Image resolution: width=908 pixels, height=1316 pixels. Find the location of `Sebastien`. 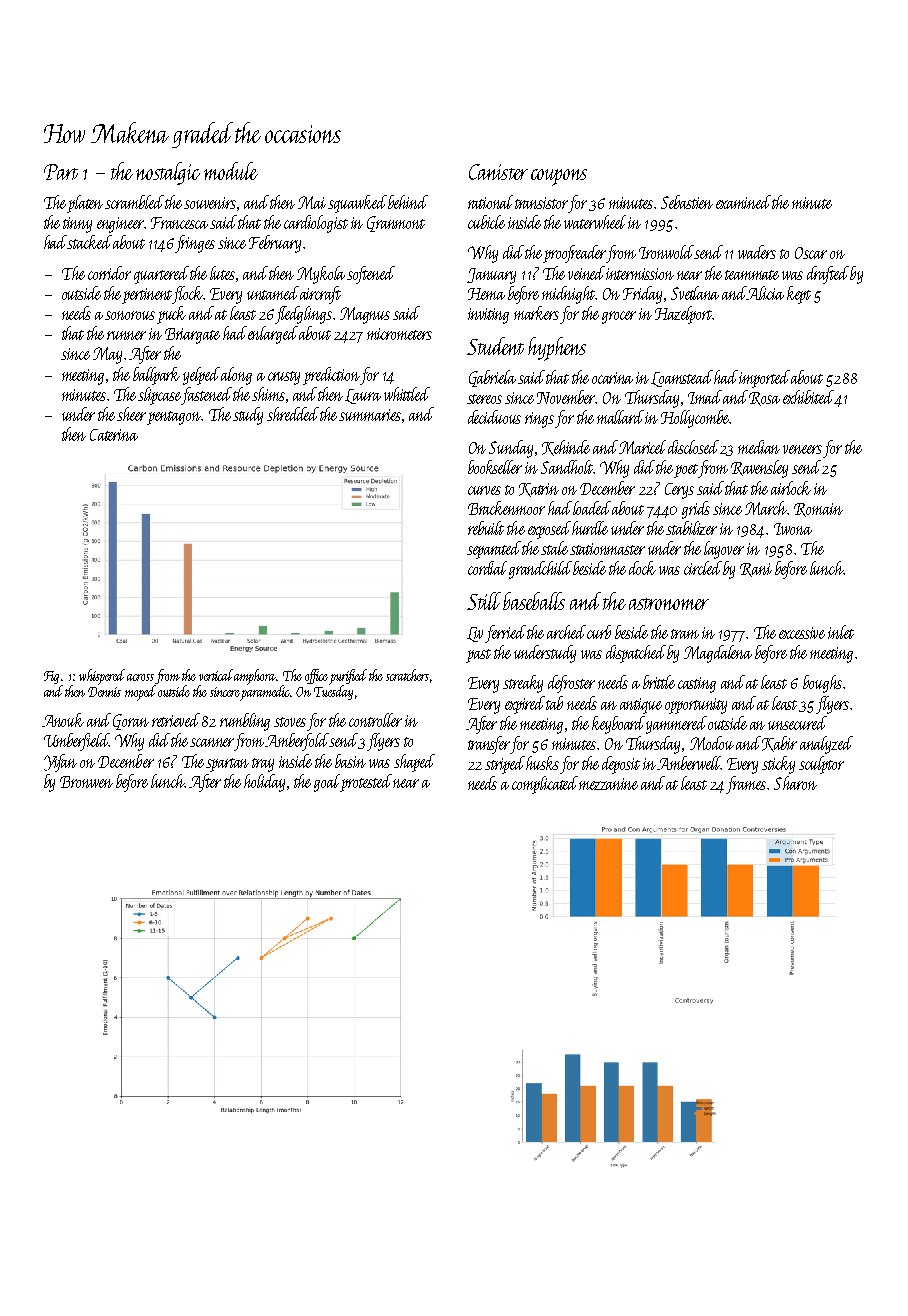

Sebastien is located at coordinates (687, 202).
